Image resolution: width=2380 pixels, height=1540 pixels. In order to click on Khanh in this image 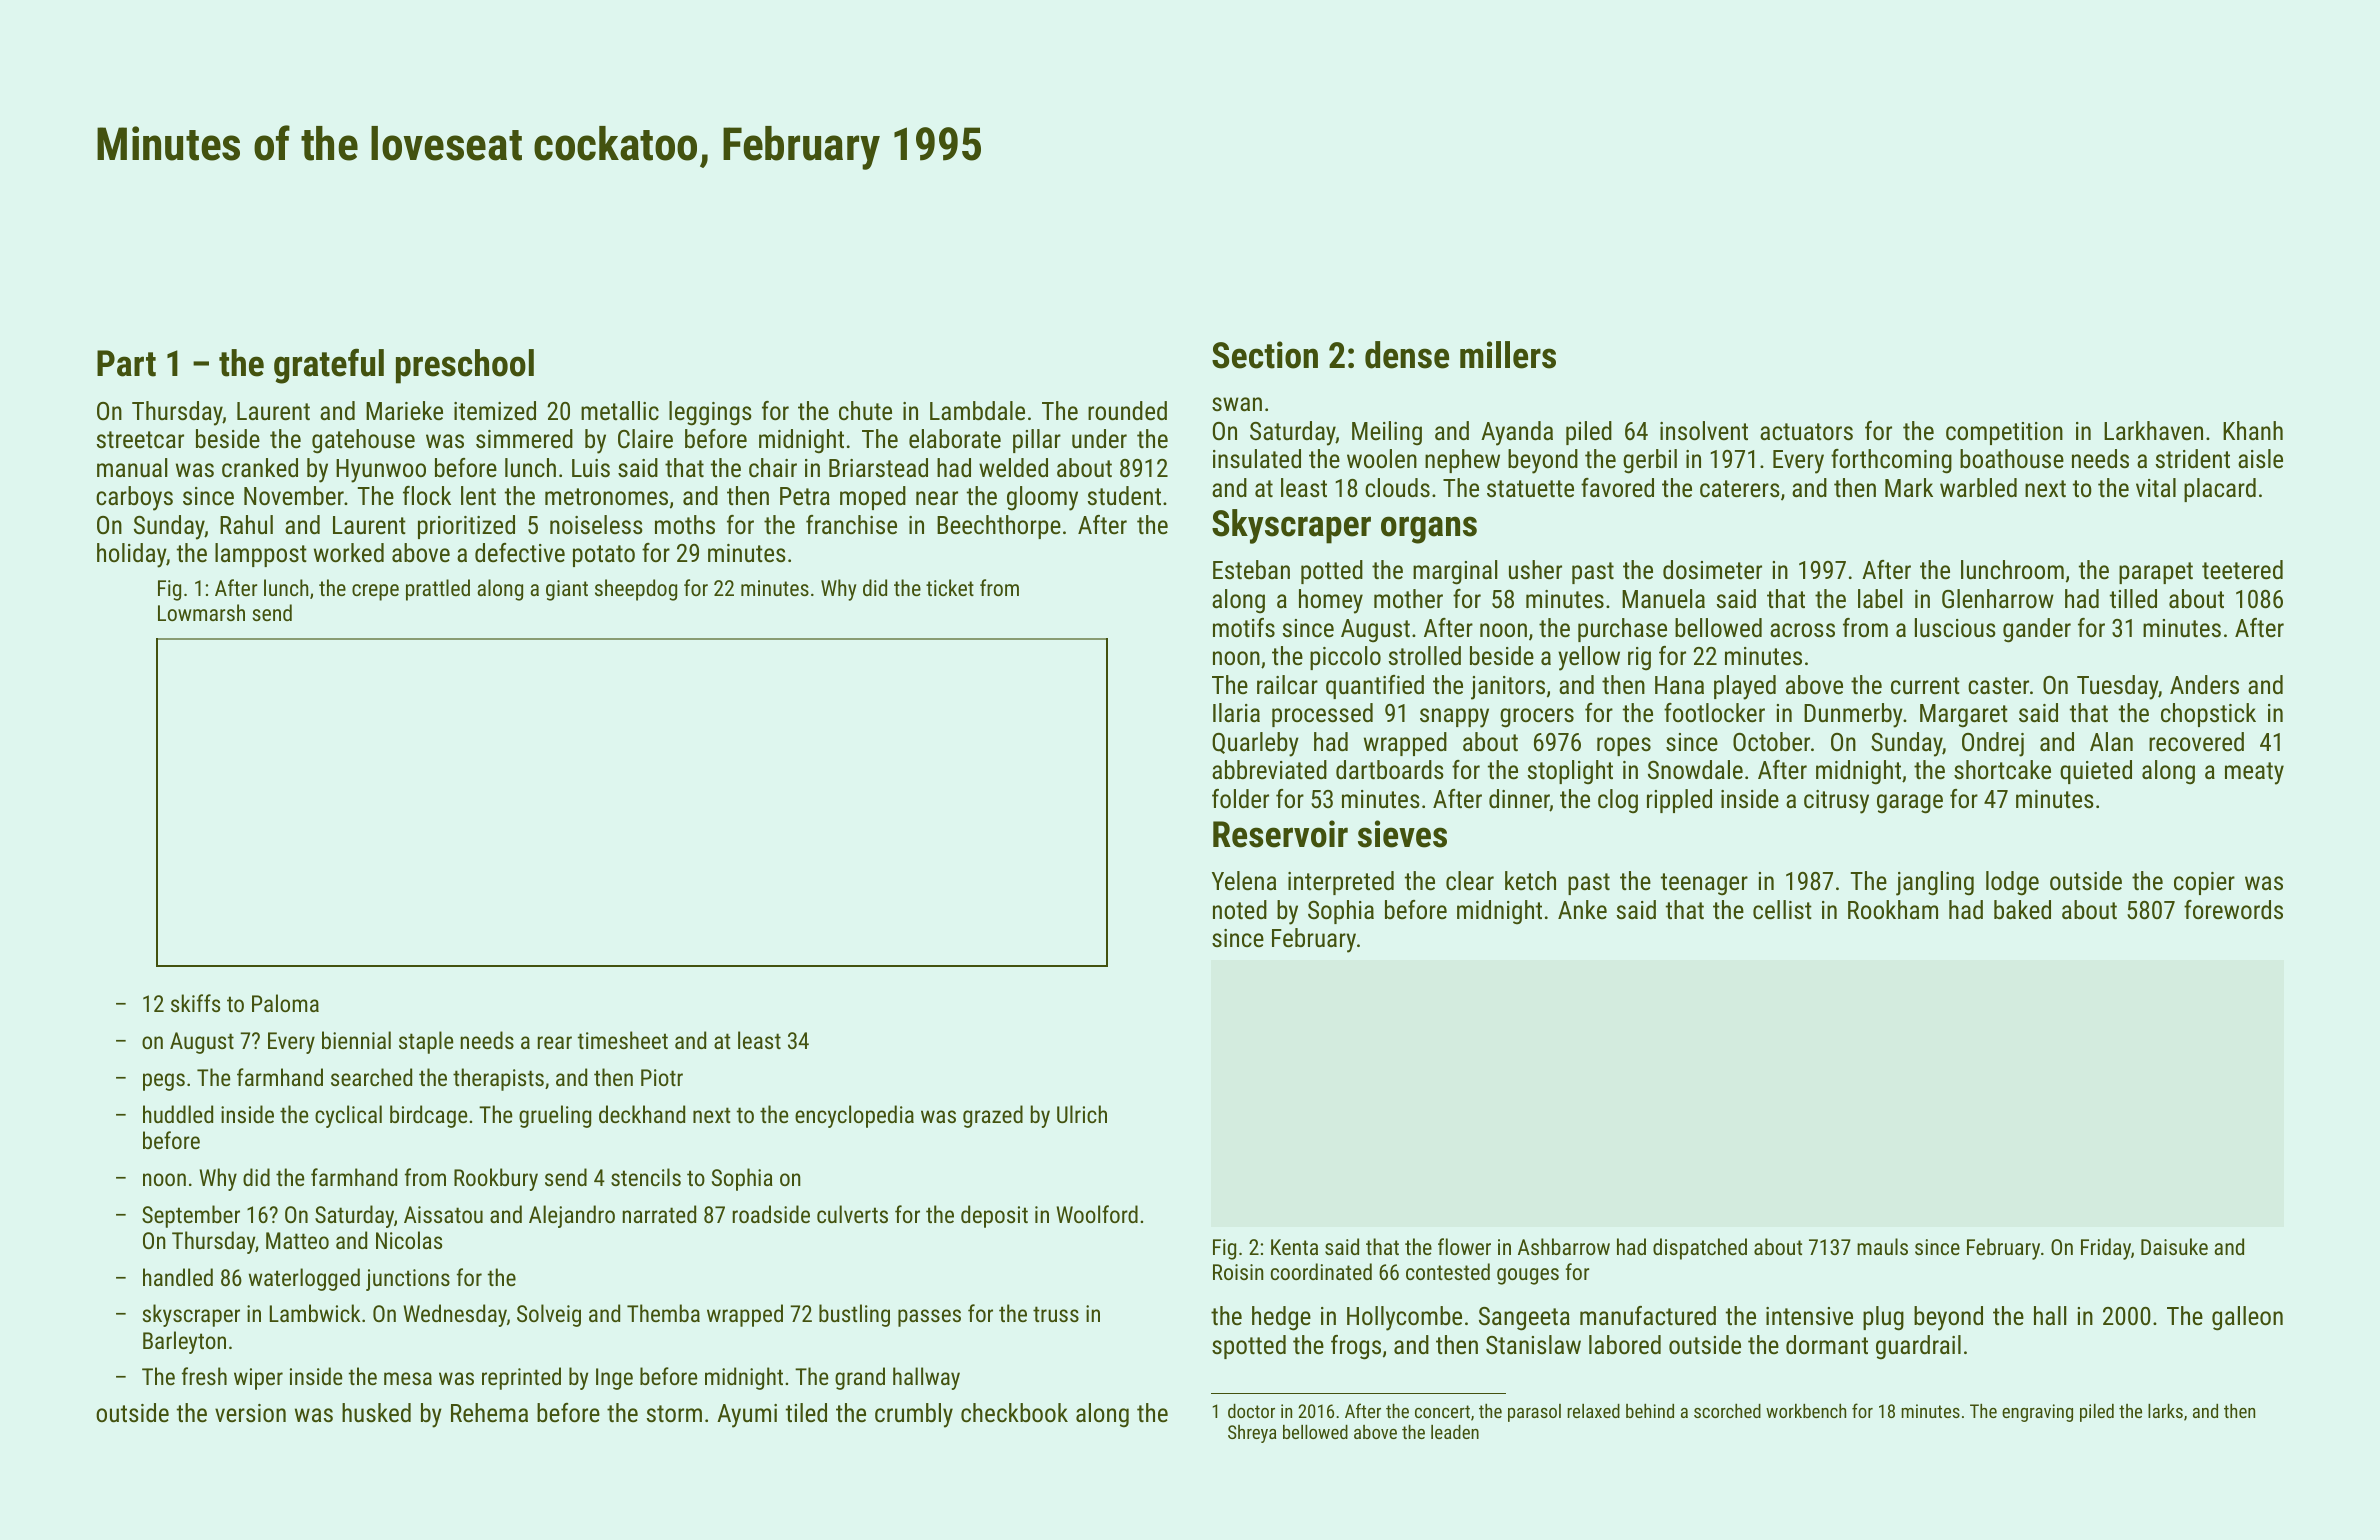, I will do `click(2253, 430)`.
